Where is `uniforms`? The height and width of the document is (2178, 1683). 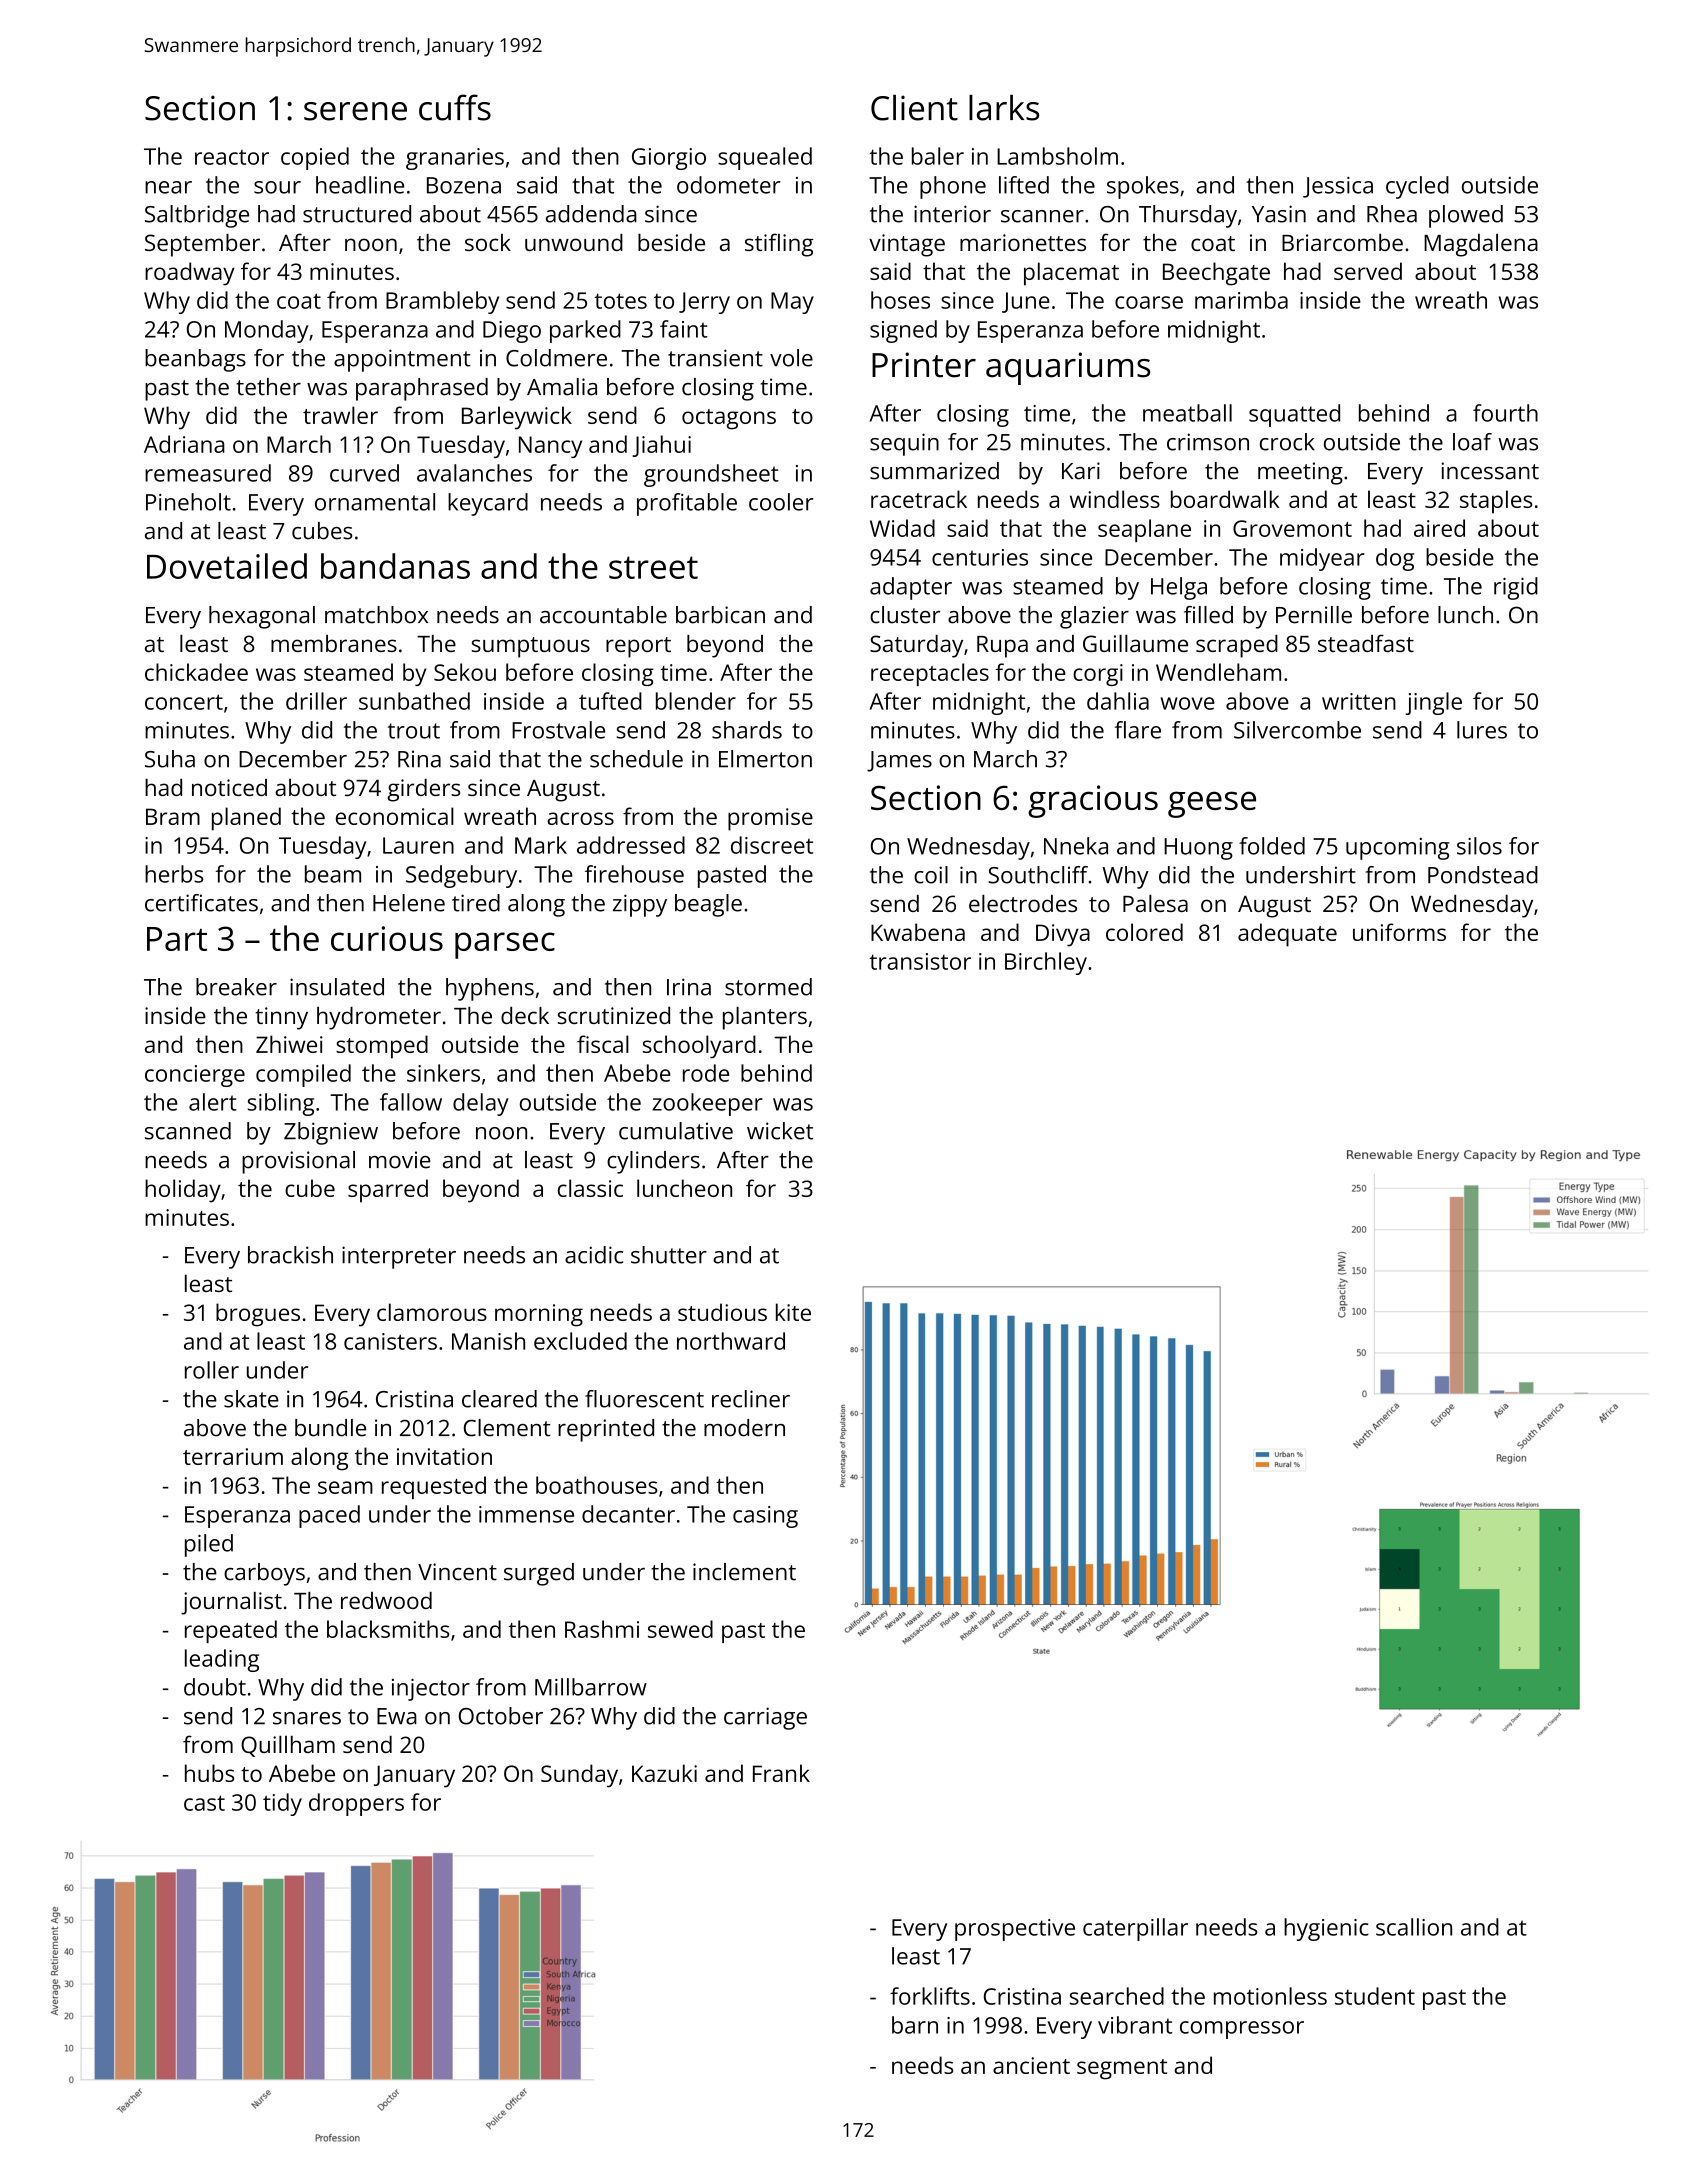
uniforms is located at coordinates (1399, 932).
